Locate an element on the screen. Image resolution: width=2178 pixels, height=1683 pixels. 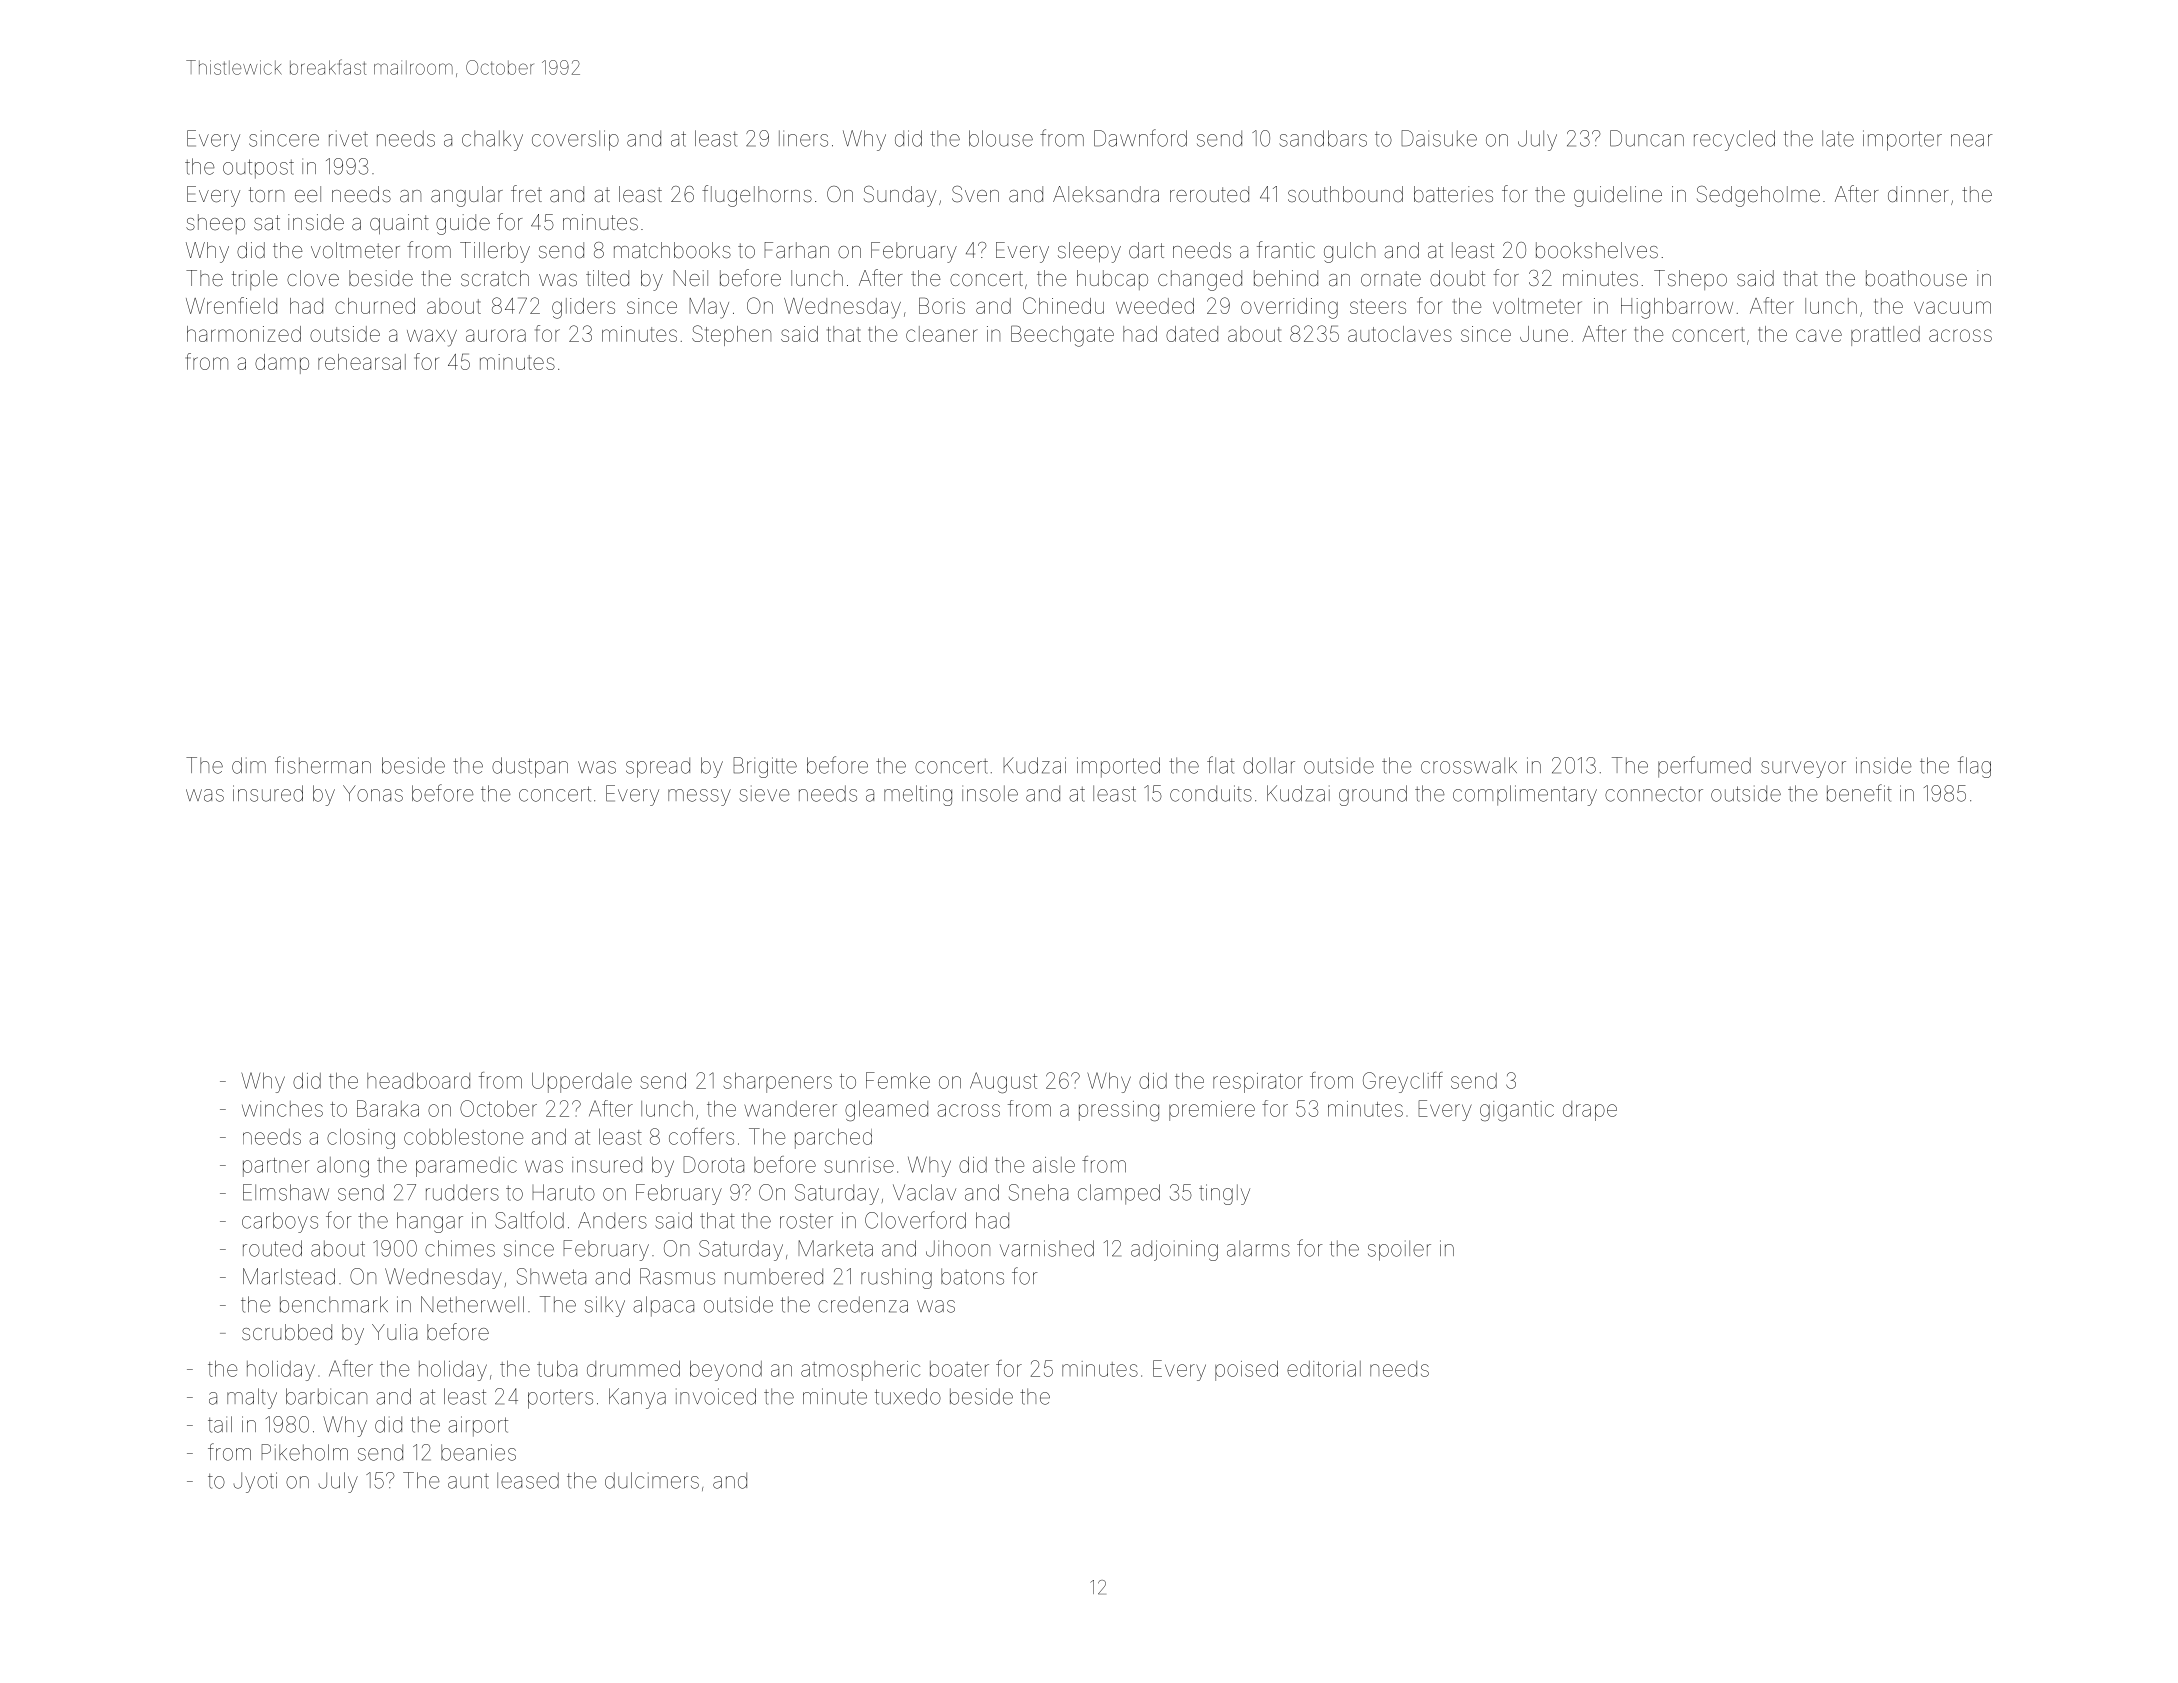
prattled is located at coordinates (1885, 336).
